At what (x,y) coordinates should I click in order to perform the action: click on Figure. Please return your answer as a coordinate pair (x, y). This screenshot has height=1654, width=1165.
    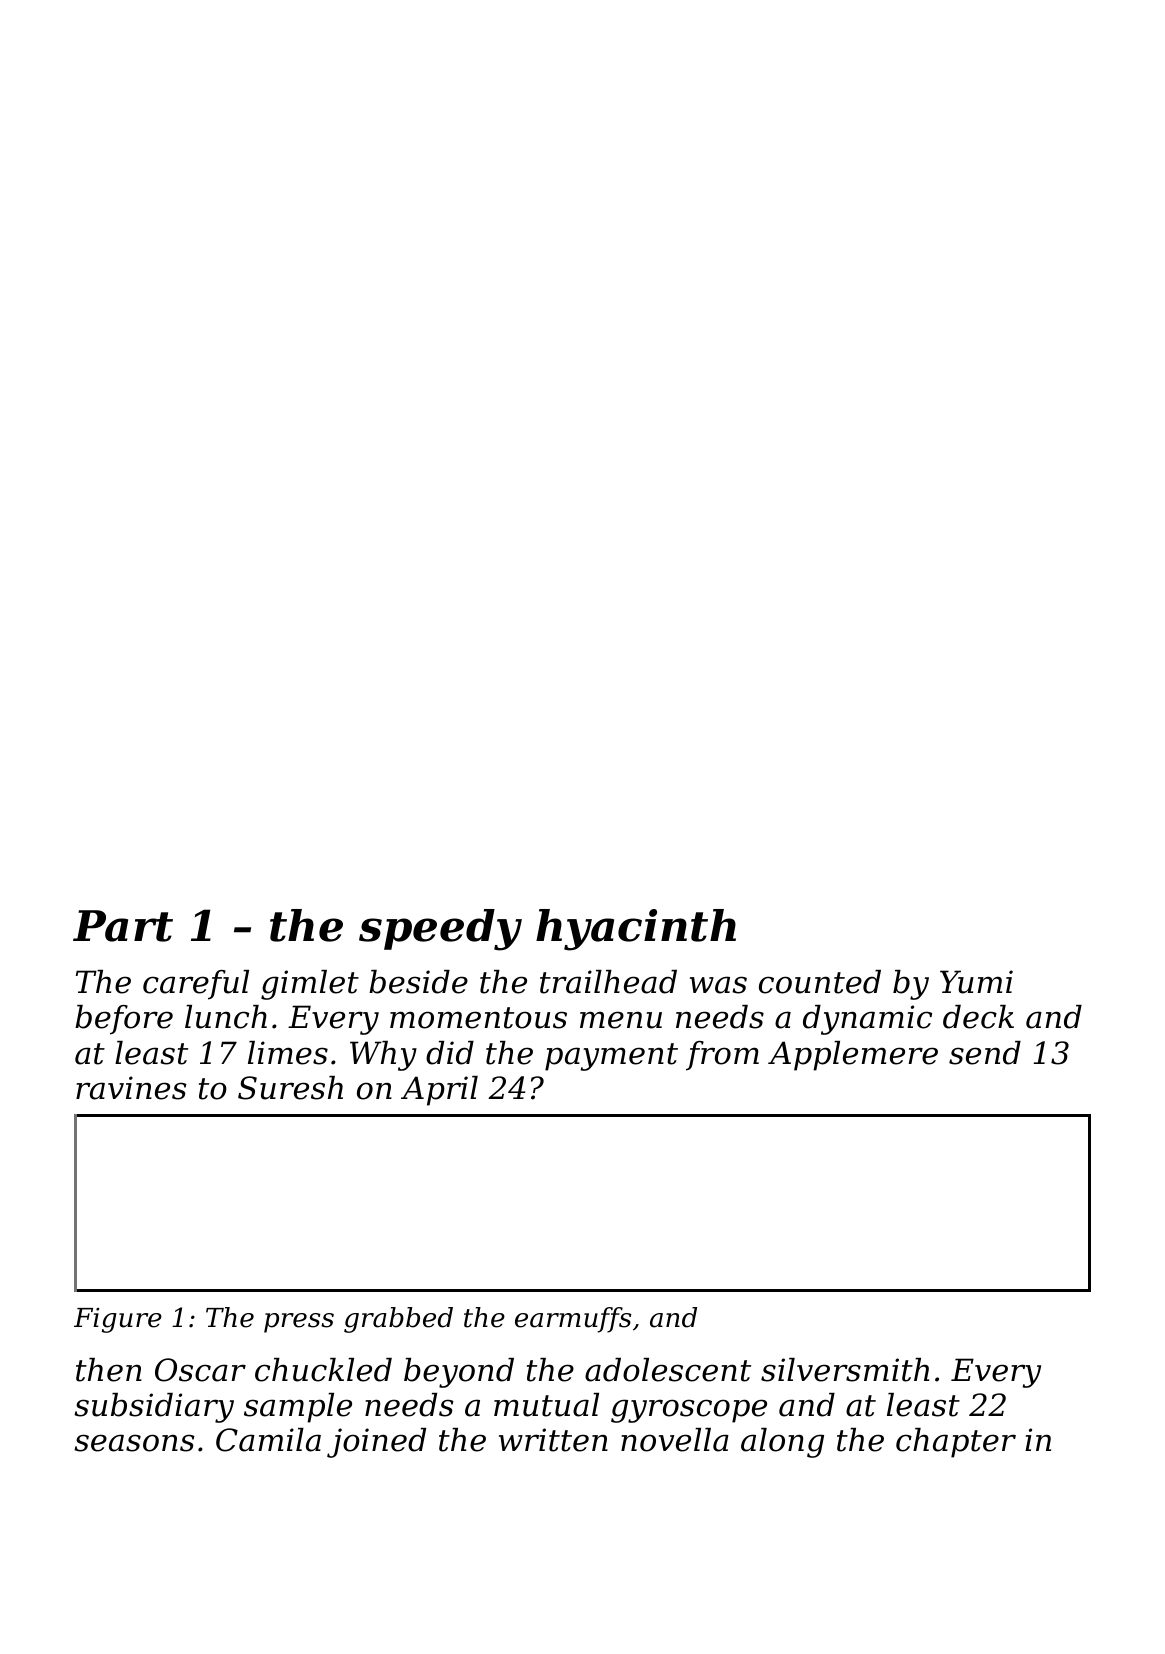
    Looking at the image, I should click on (118, 1320).
